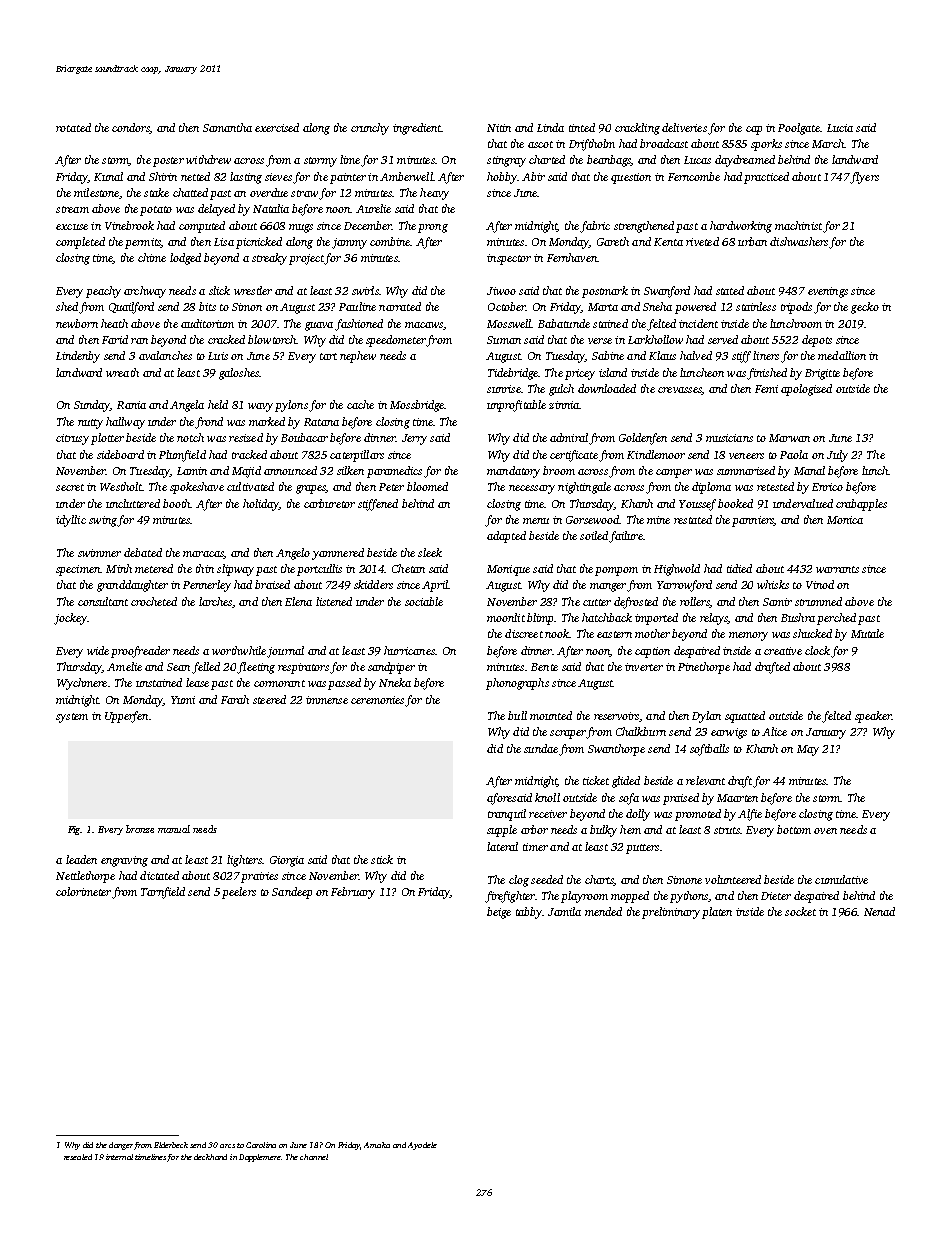 This screenshot has height=1233, width=952. I want to click on beige, so click(499, 913).
